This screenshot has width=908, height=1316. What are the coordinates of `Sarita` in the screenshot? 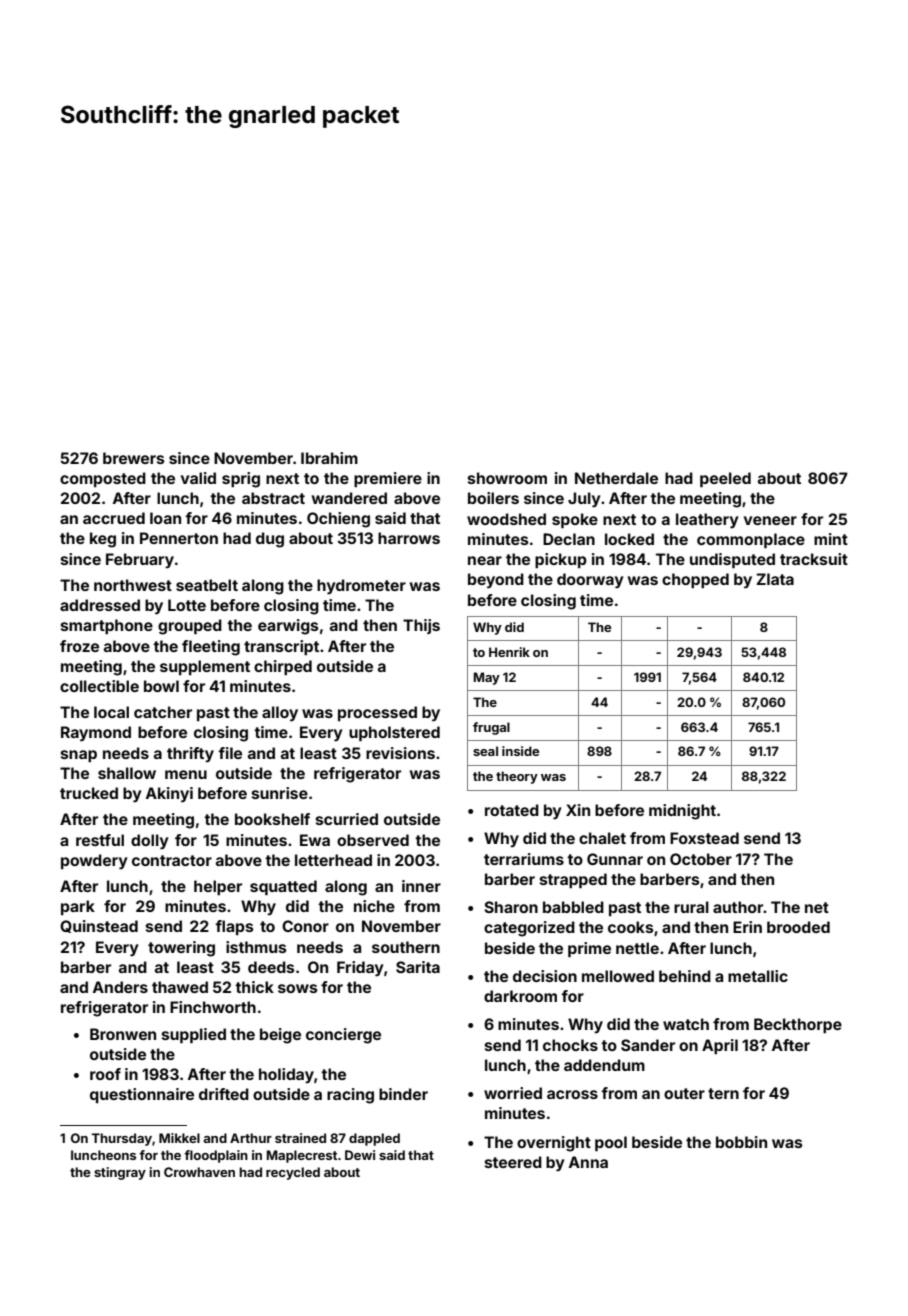 It's located at (418, 967).
